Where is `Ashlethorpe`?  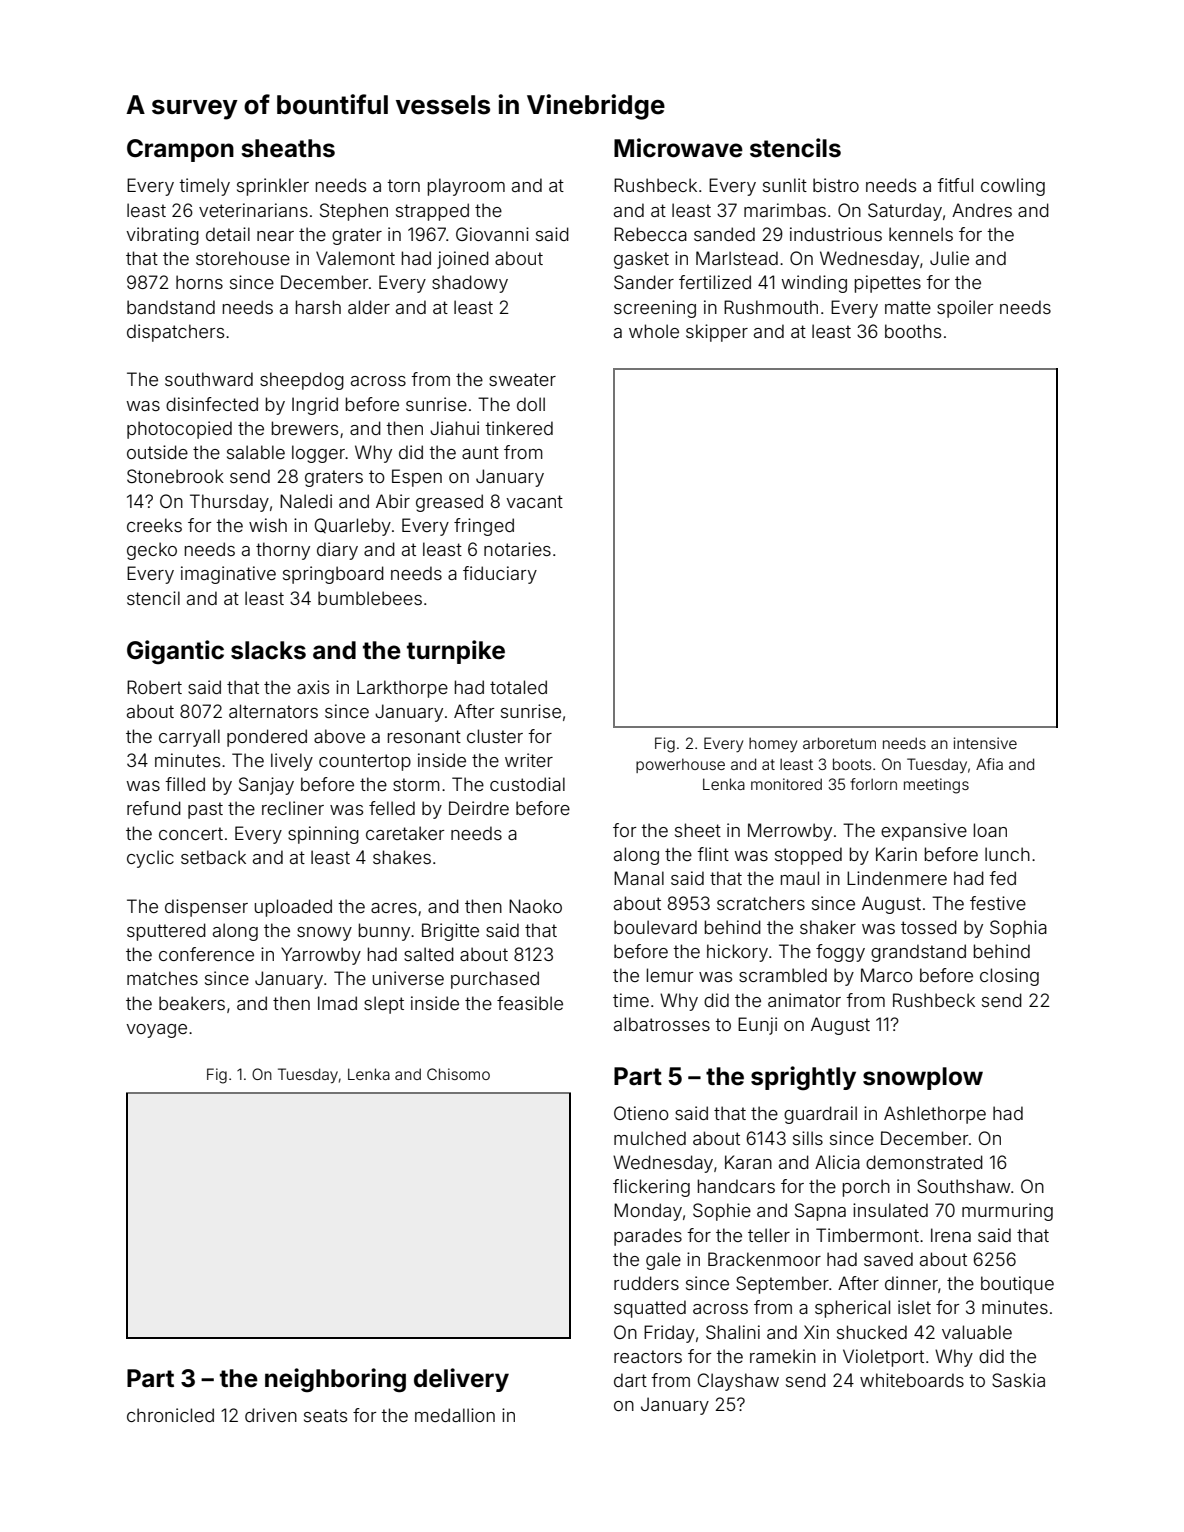 Ashlethorpe is located at coordinates (935, 1115).
